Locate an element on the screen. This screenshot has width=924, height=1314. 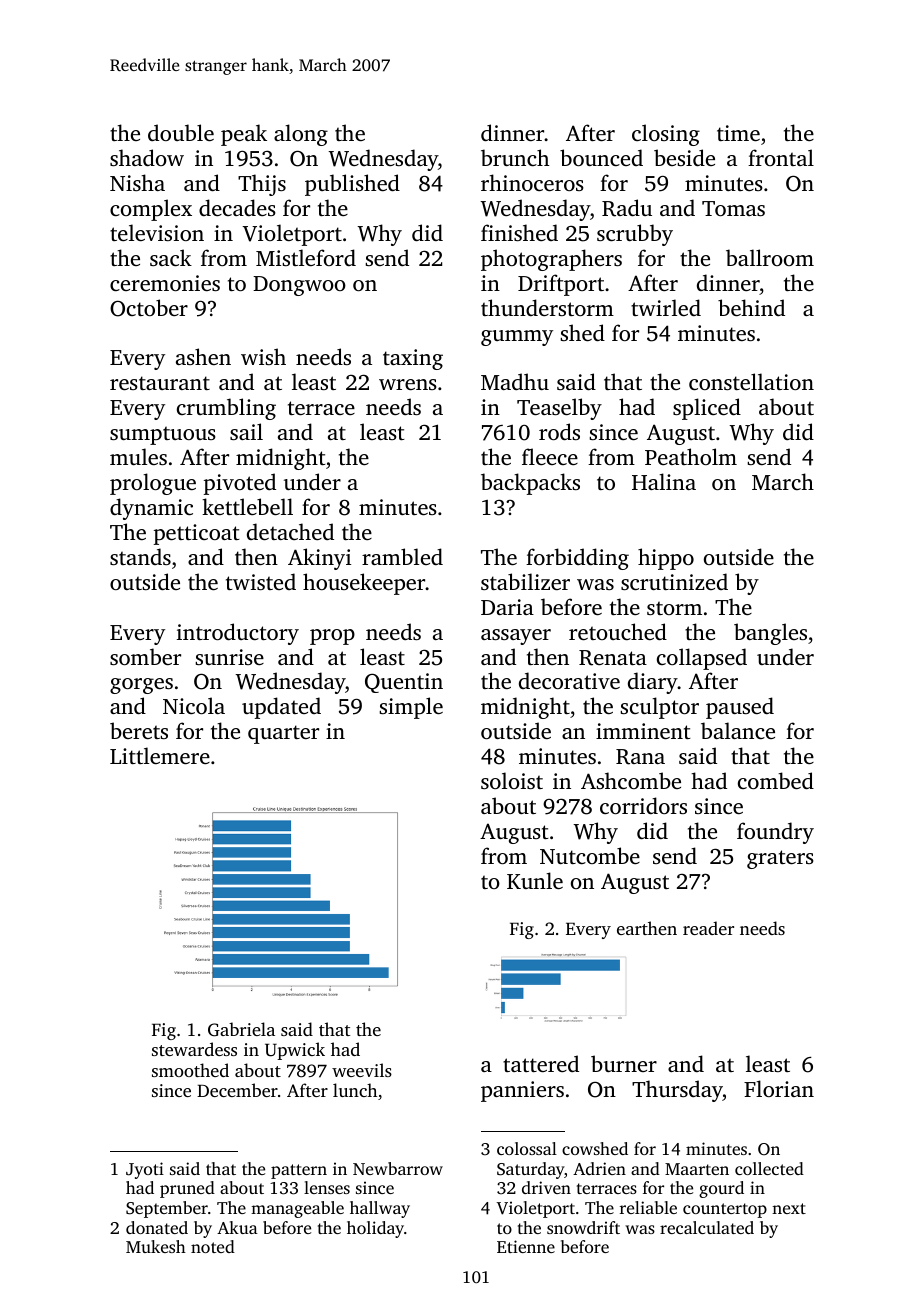
Kunle is located at coordinates (535, 880).
